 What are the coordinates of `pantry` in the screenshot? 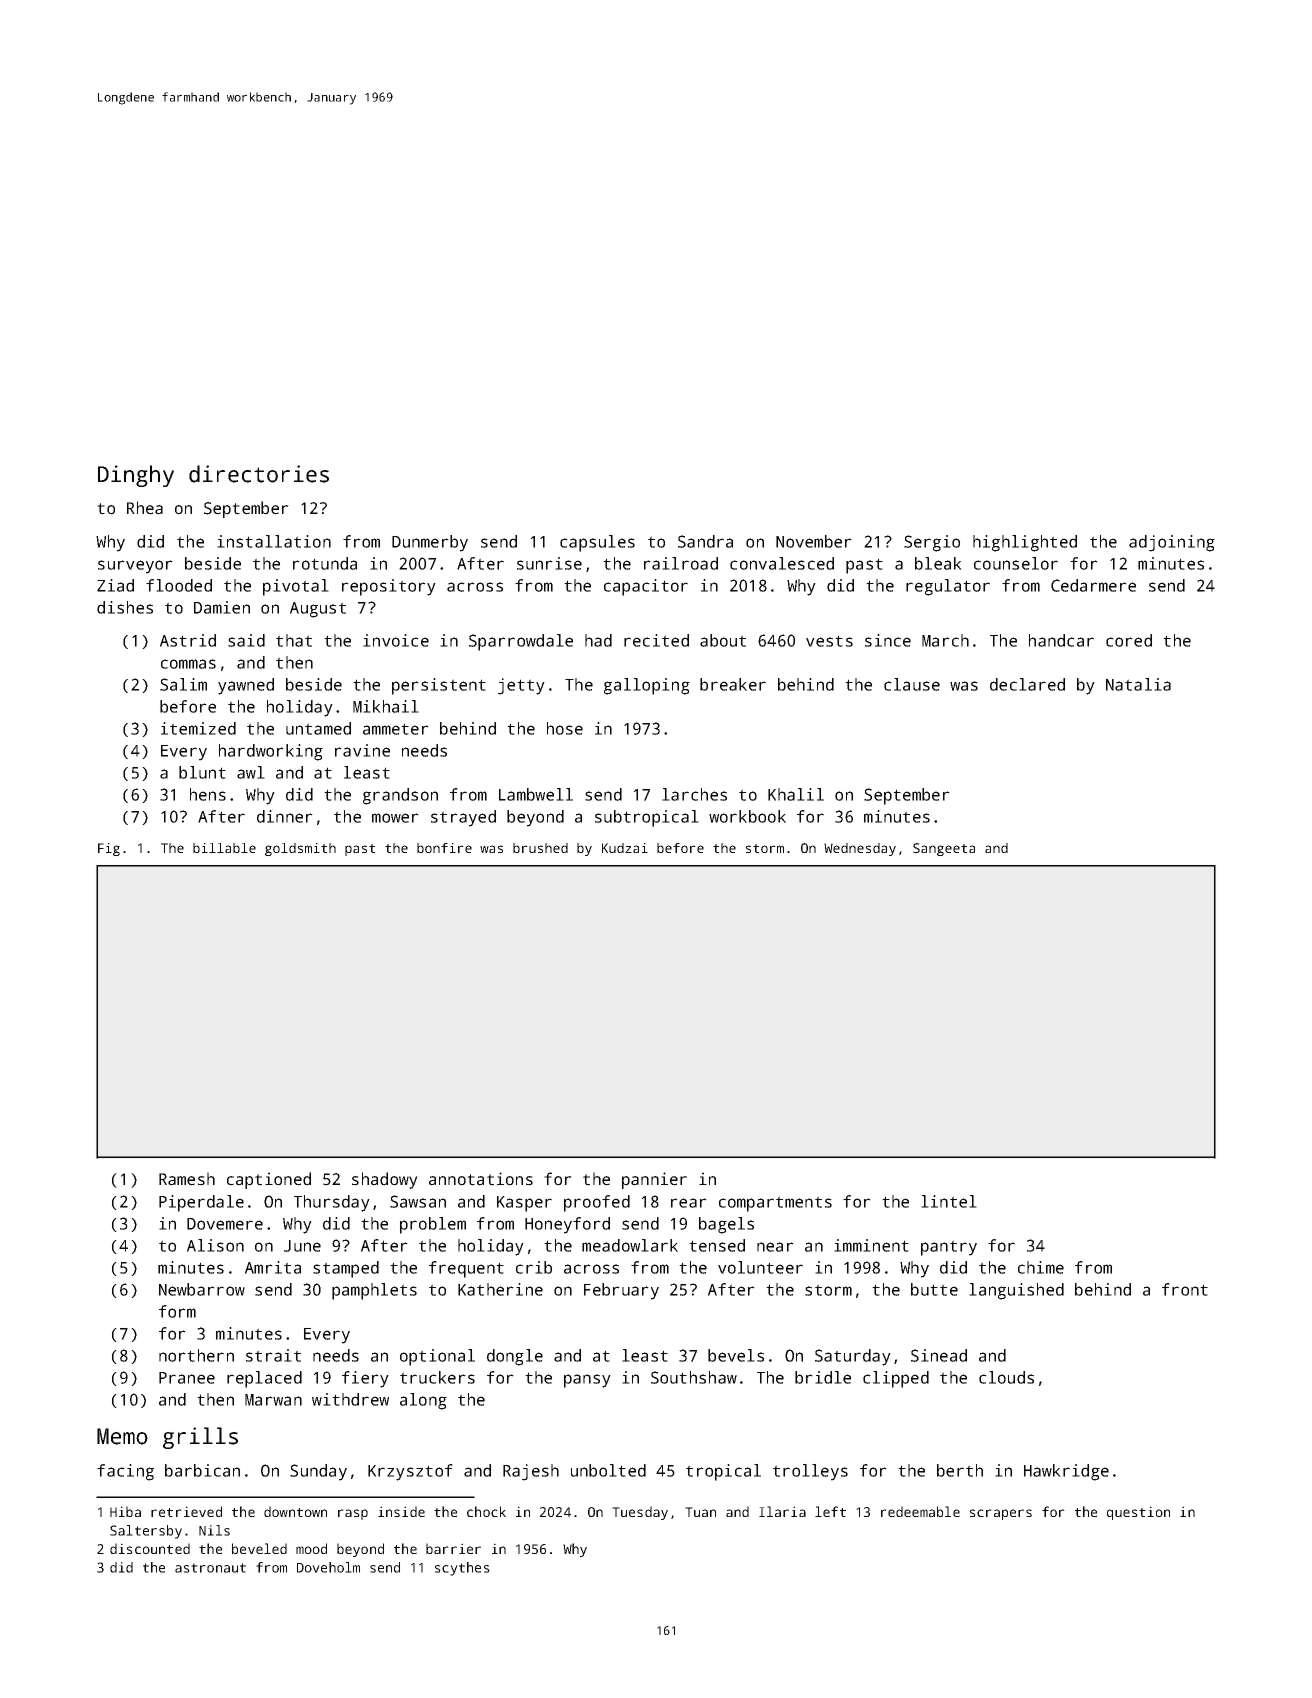 It's located at (949, 1248).
